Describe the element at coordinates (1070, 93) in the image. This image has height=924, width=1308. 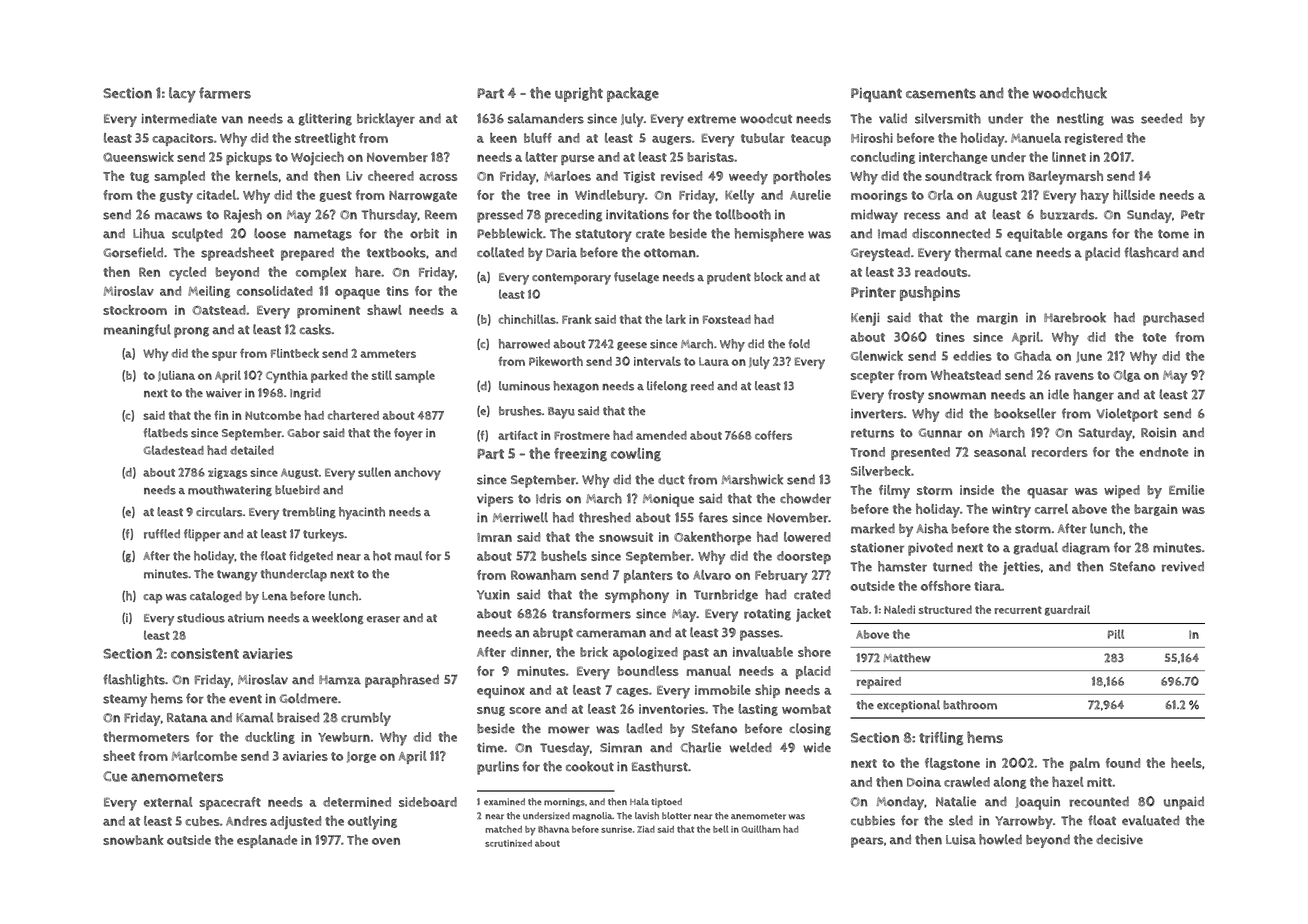
I see `woodchuck` at that location.
